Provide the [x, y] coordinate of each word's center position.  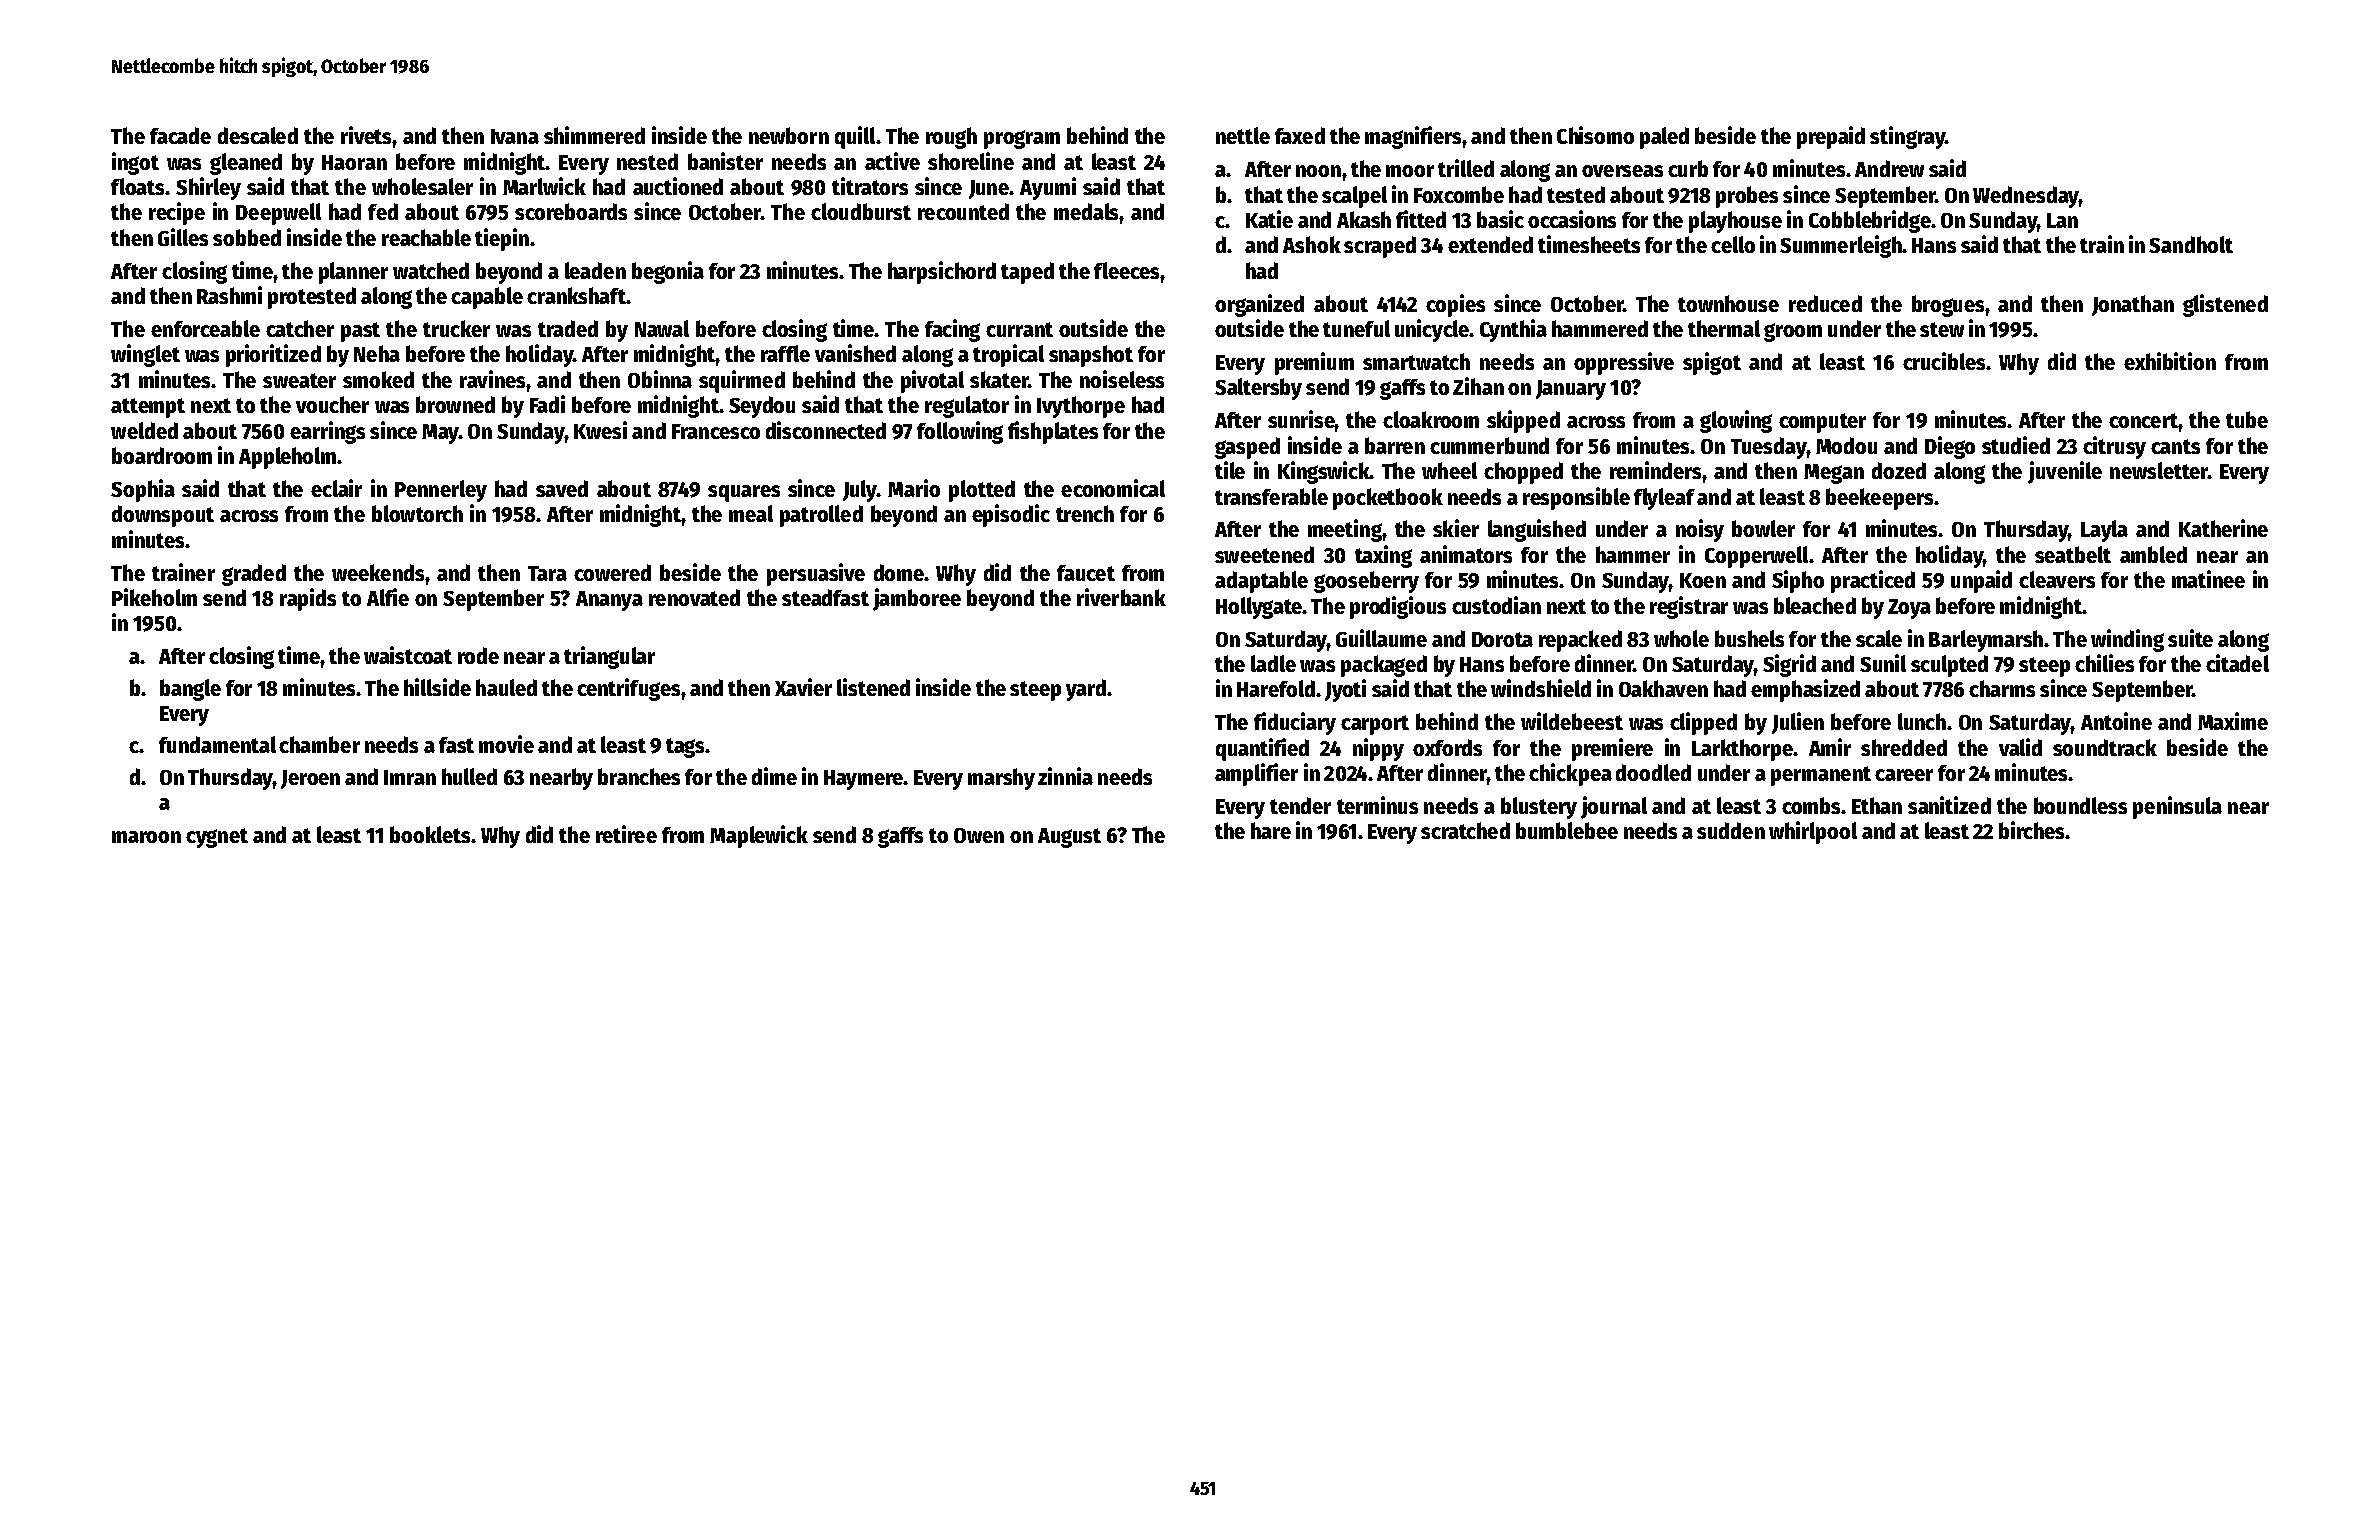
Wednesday [2026, 197]
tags [685, 748]
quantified [1262, 749]
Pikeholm [154, 597]
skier [1456, 528]
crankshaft [576, 295]
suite [2190, 638]
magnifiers [1413, 137]
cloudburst [861, 211]
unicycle [1432, 330]
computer [1822, 423]
